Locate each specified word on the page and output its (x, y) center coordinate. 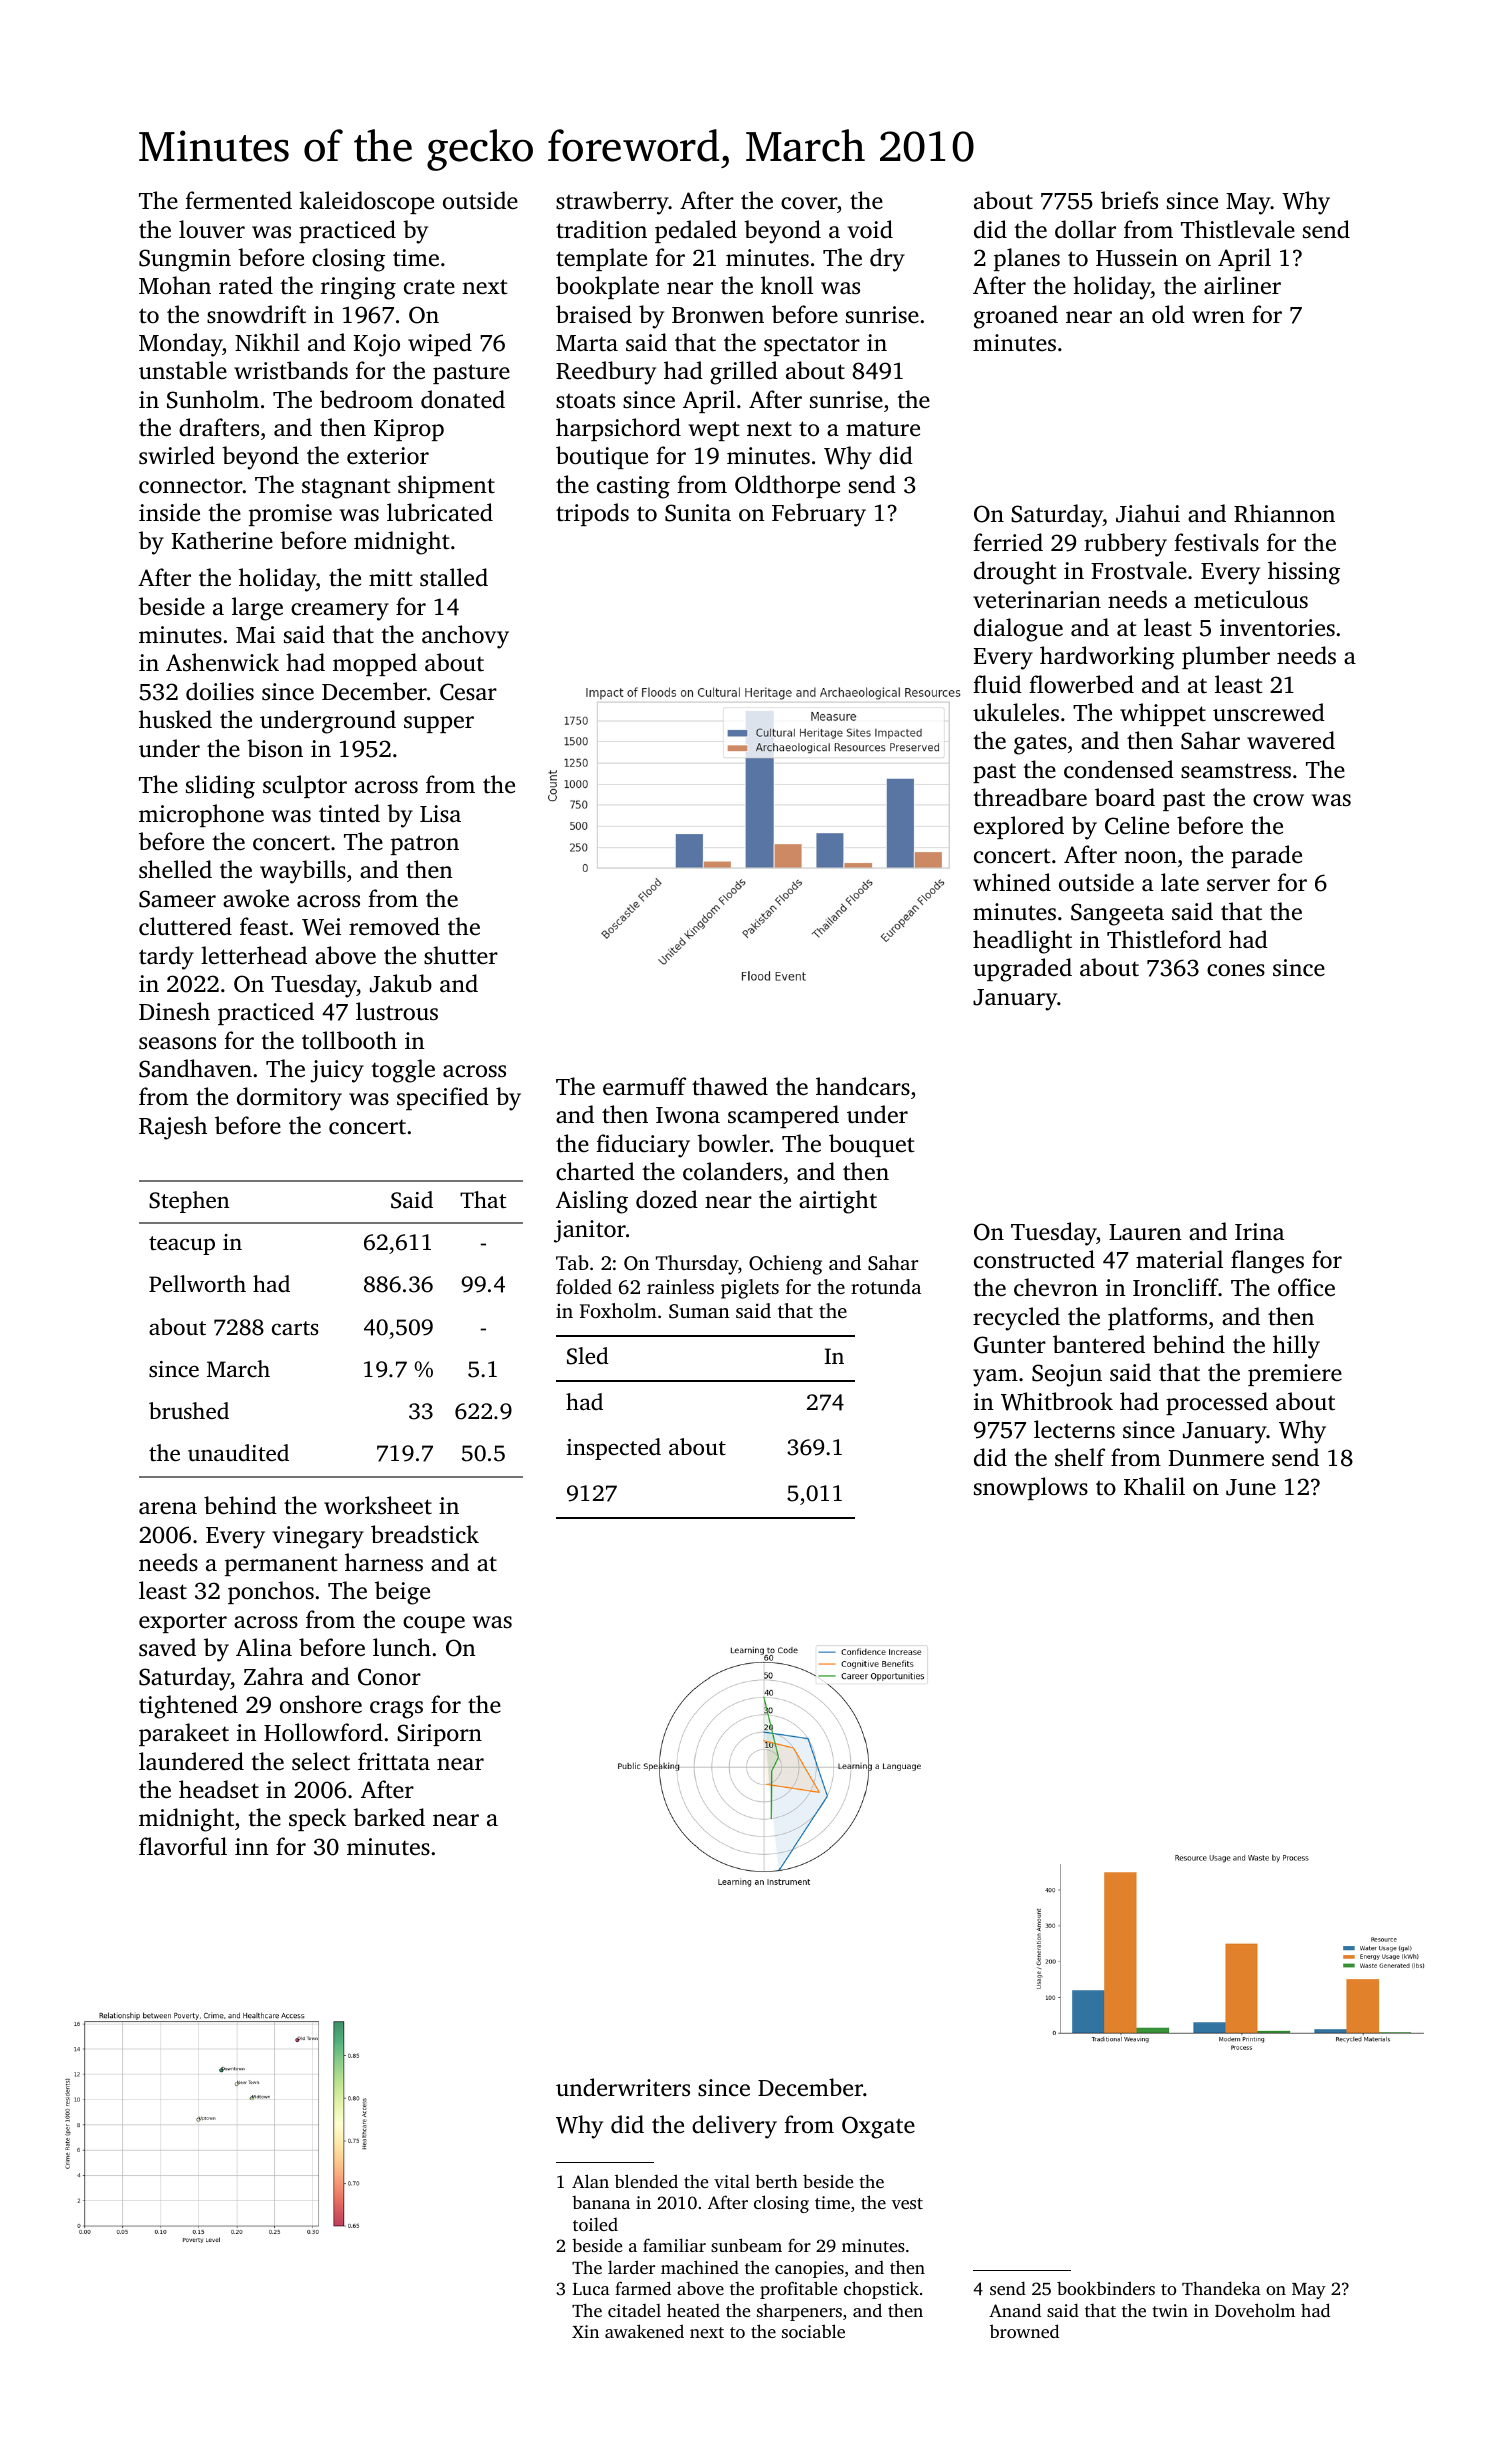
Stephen (189, 1202)
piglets (750, 1289)
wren (1218, 317)
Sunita (698, 513)
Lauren (1145, 1232)
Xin (585, 2331)
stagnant (346, 488)
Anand (1015, 2310)
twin (1170, 2310)
